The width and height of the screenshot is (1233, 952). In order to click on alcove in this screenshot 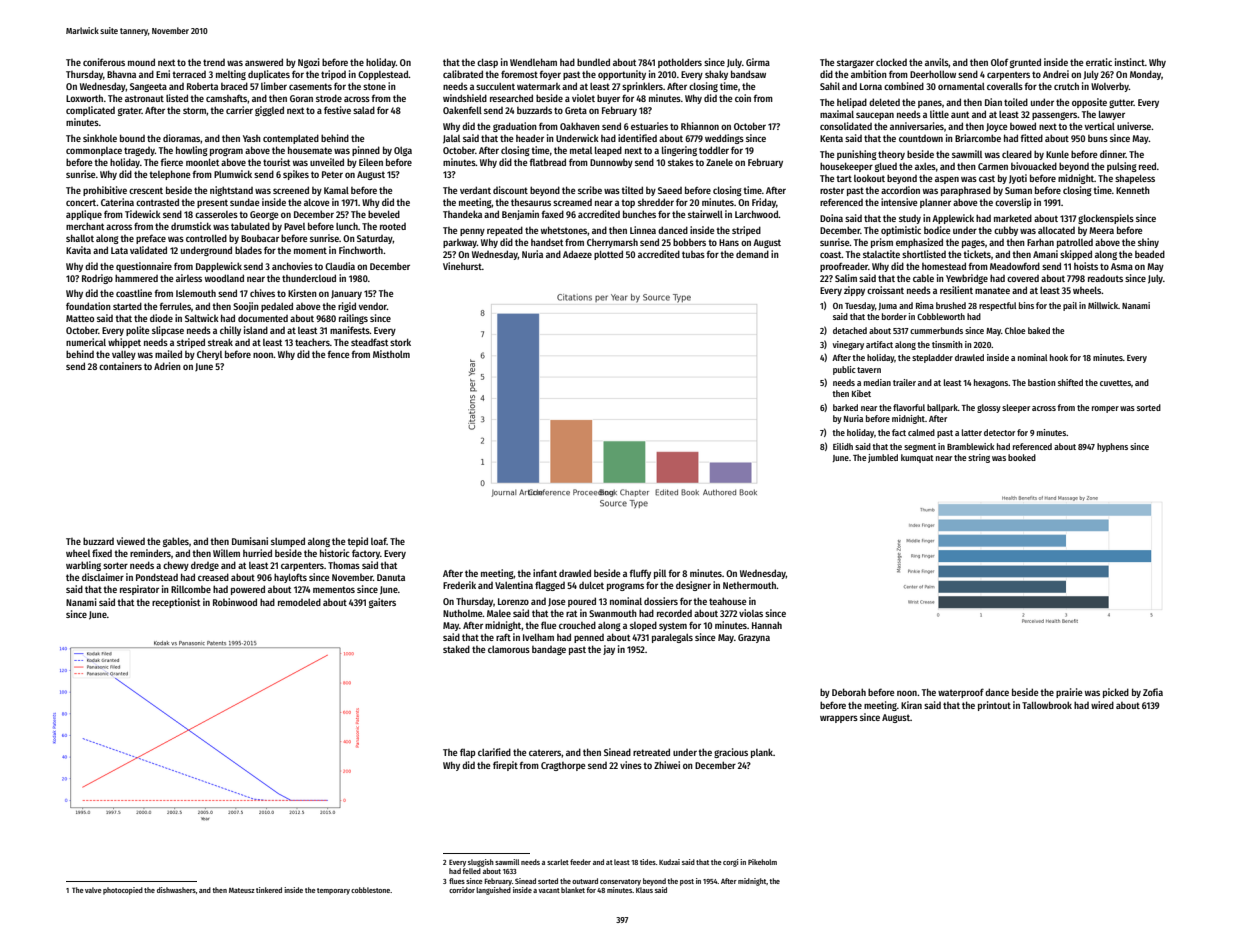, I will do `click(316, 202)`.
